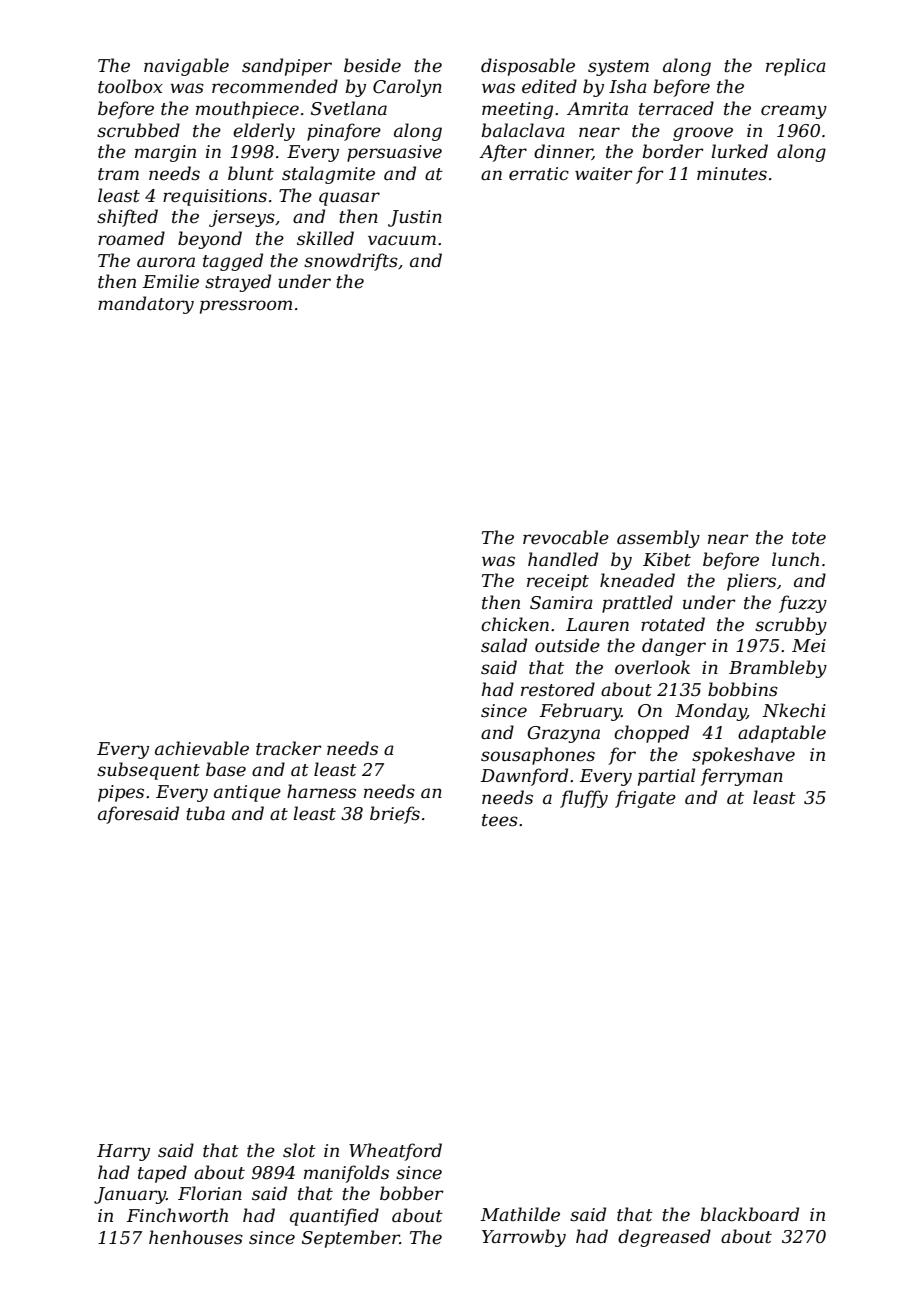 The height and width of the page is (1314, 924). What do you see at coordinates (202, 748) in the page?
I see `achievable` at bounding box center [202, 748].
